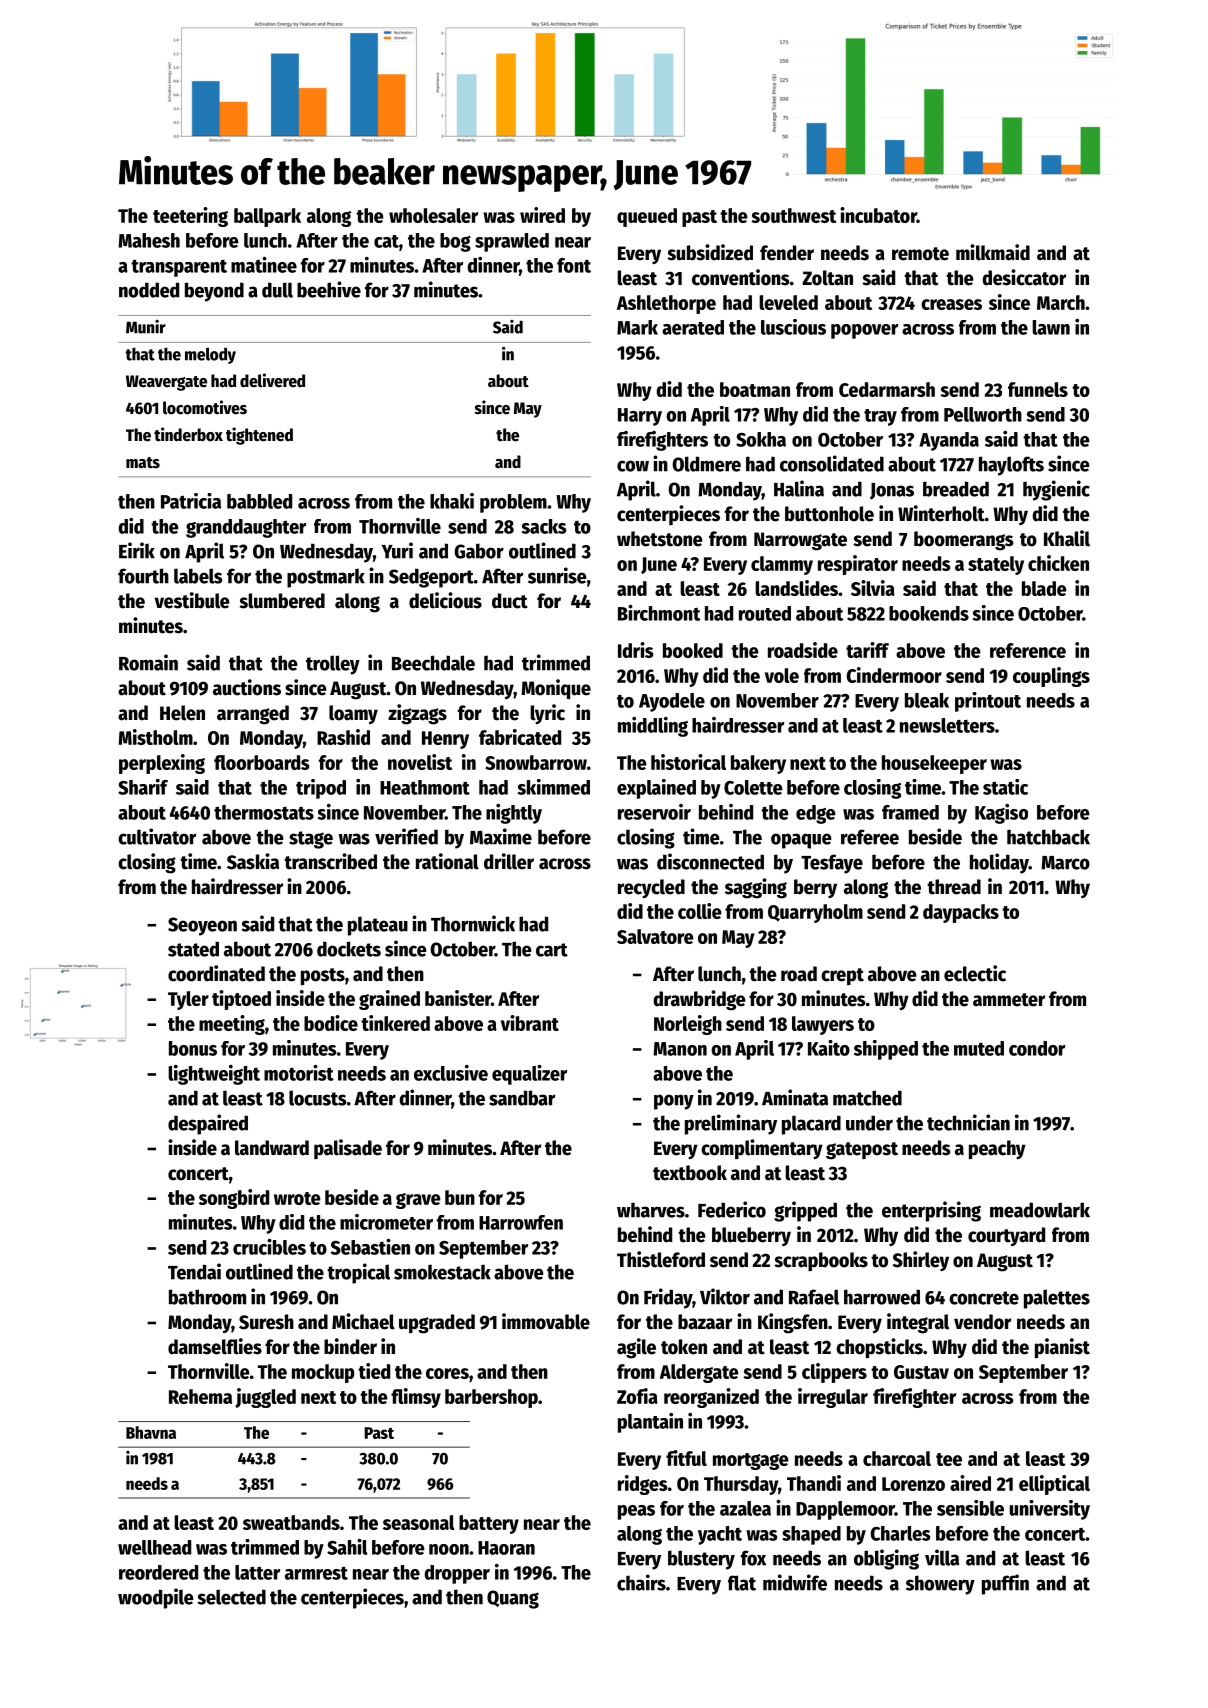  I want to click on Quang, so click(513, 1599).
